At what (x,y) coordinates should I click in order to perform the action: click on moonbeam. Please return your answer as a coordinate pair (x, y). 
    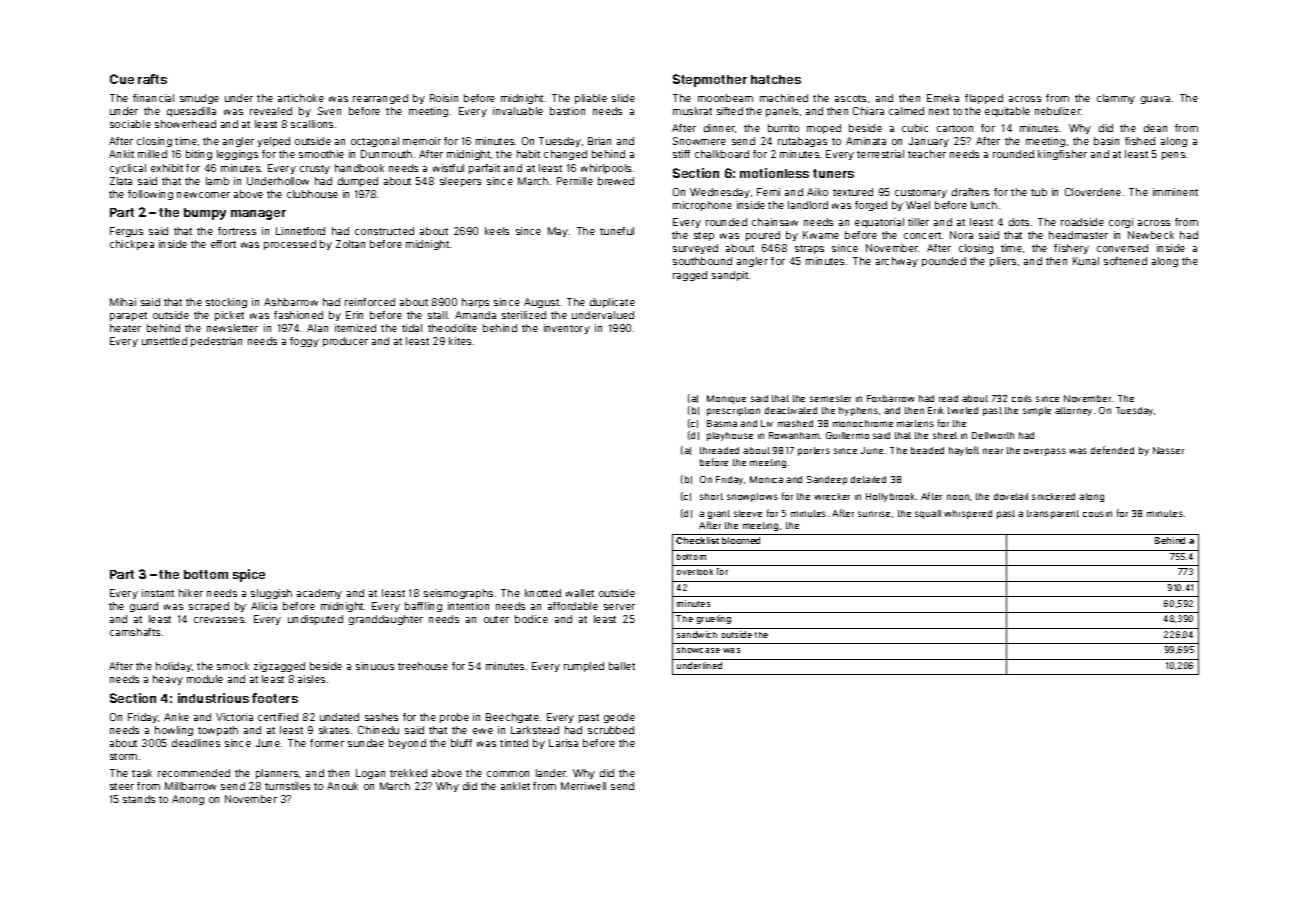
    Looking at the image, I should click on (725, 98).
